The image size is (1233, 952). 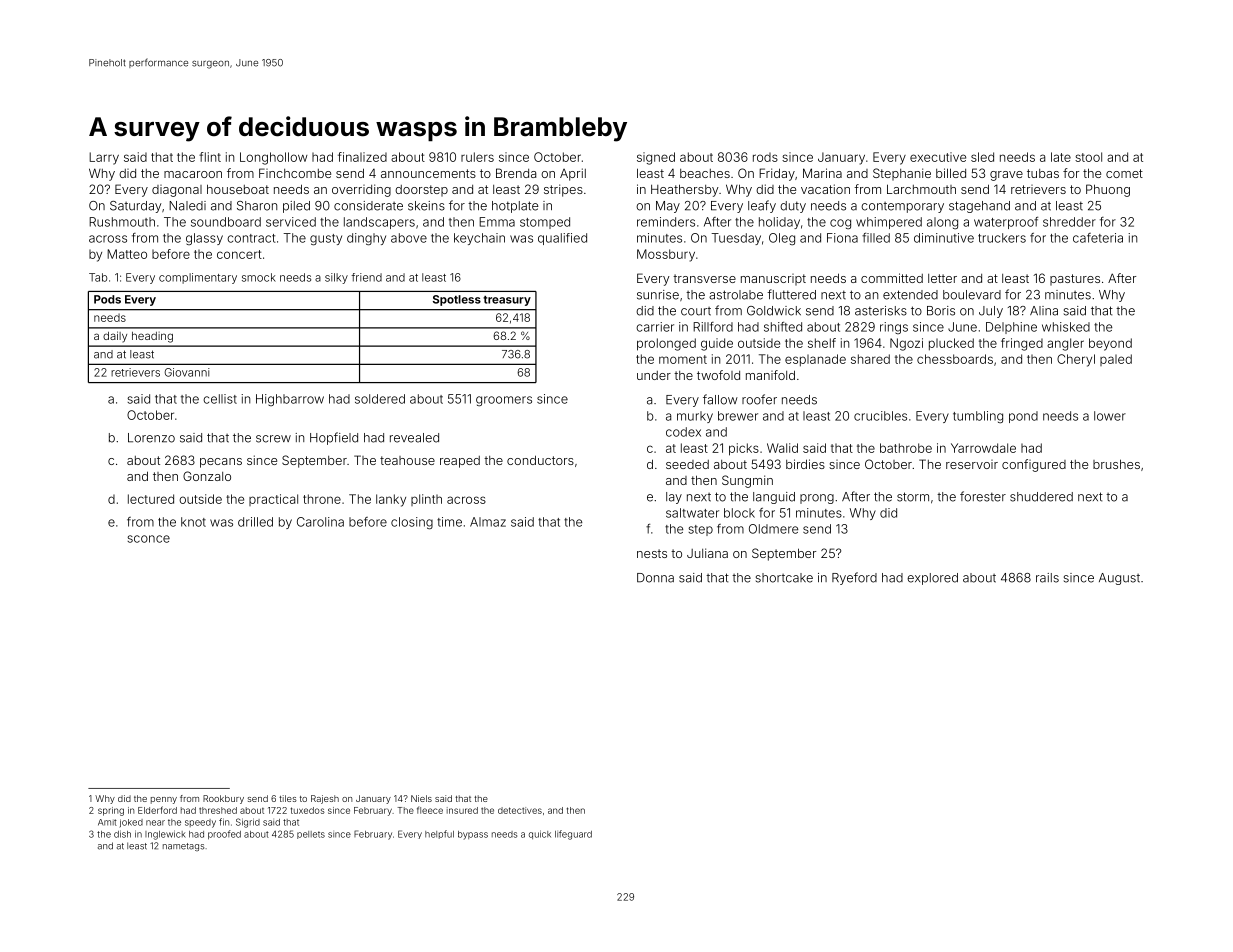 What do you see at coordinates (1044, 311) in the page?
I see `Alina` at bounding box center [1044, 311].
